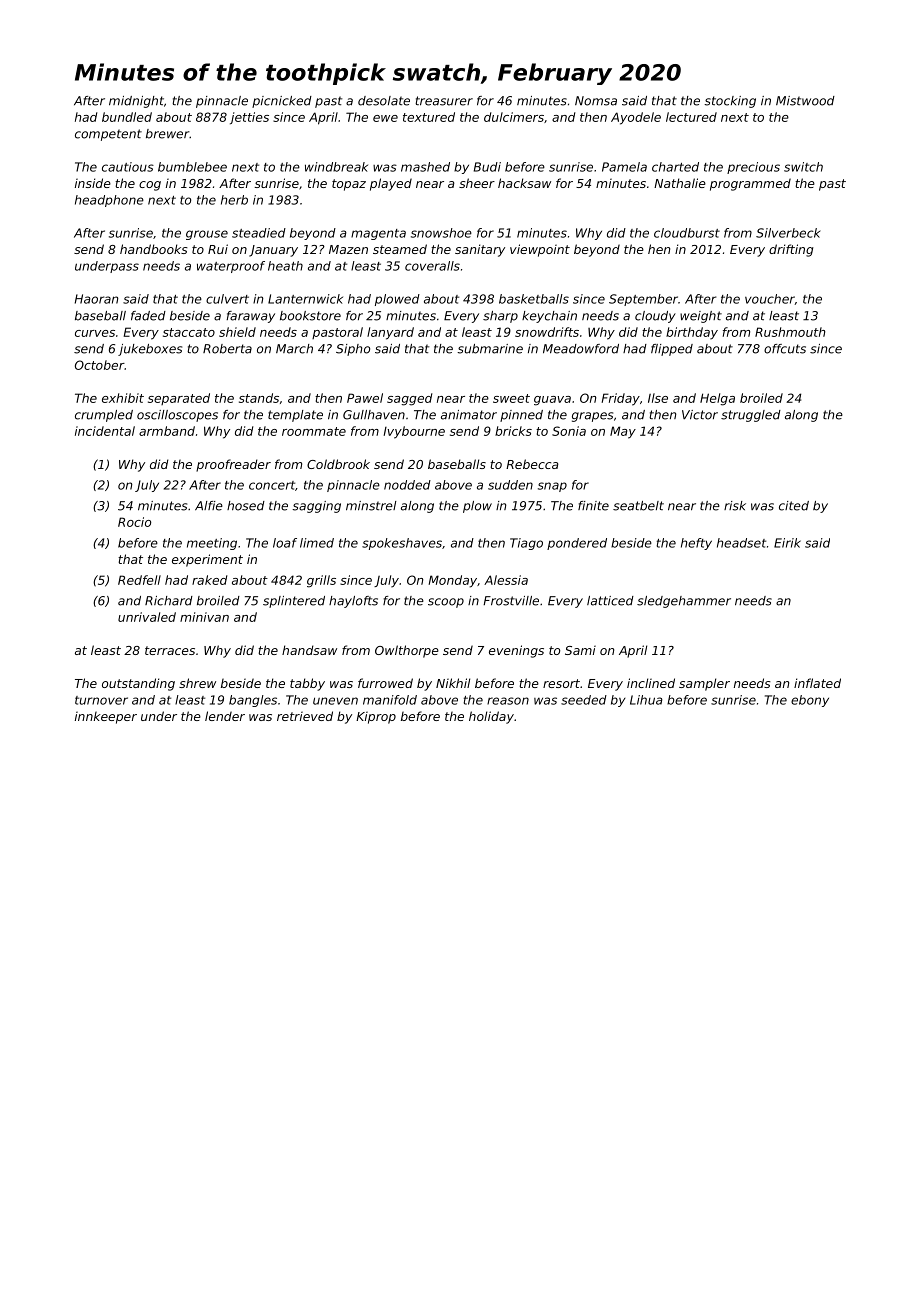 The width and height of the page is (924, 1308). What do you see at coordinates (136, 102) in the page?
I see `midnight` at bounding box center [136, 102].
